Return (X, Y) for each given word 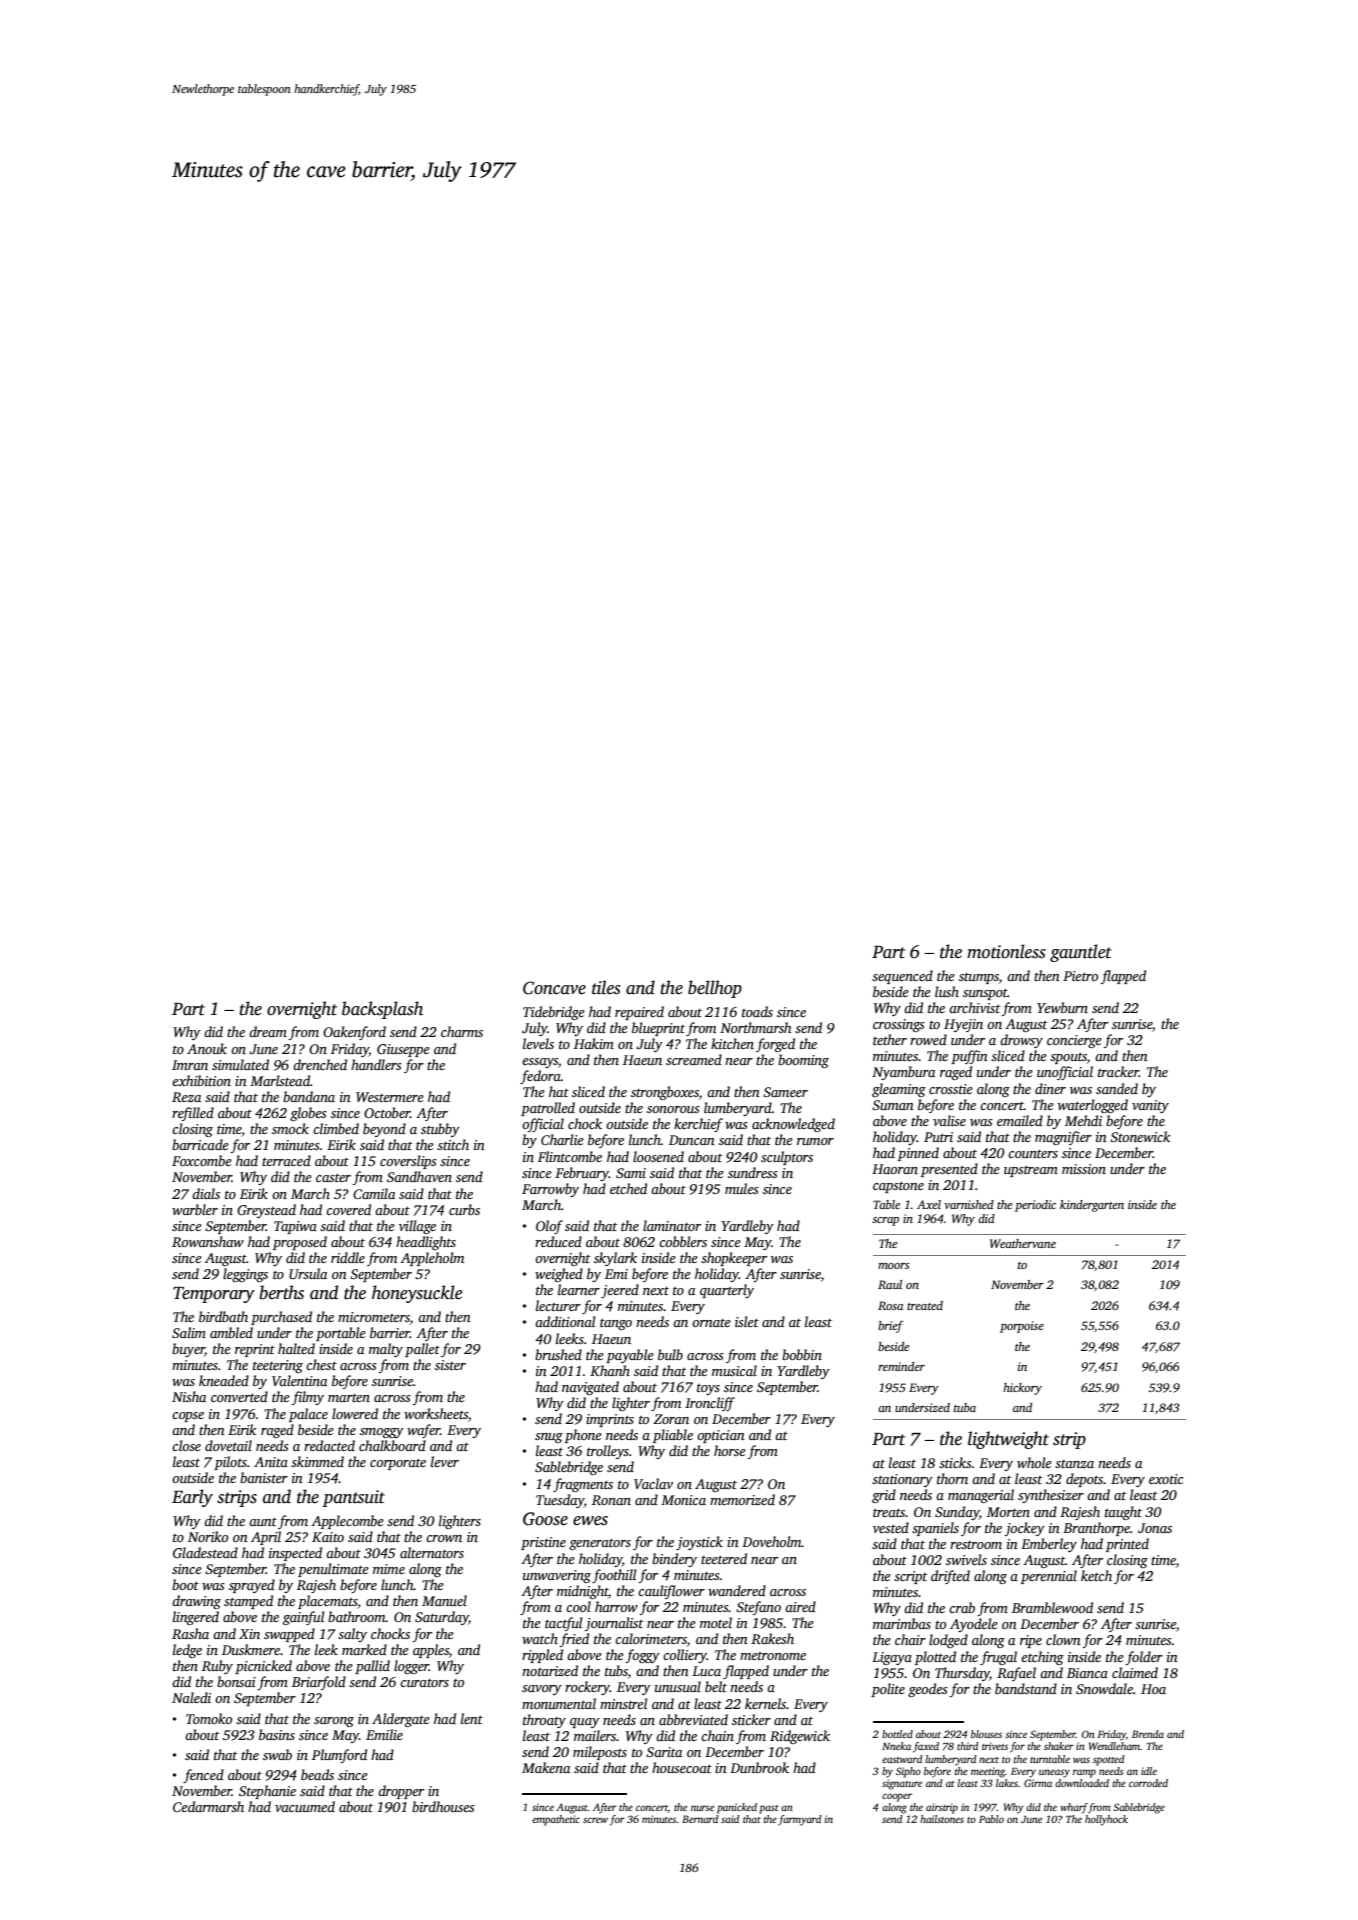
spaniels (935, 1529)
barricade (200, 1144)
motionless (1006, 951)
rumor (815, 1141)
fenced (203, 1776)
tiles (606, 987)
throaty (544, 1721)
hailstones (942, 1819)
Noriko (208, 1536)
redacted (329, 1445)
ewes (590, 1521)
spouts (1068, 1058)
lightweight (1008, 1440)
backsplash (382, 1010)
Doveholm (772, 1541)
